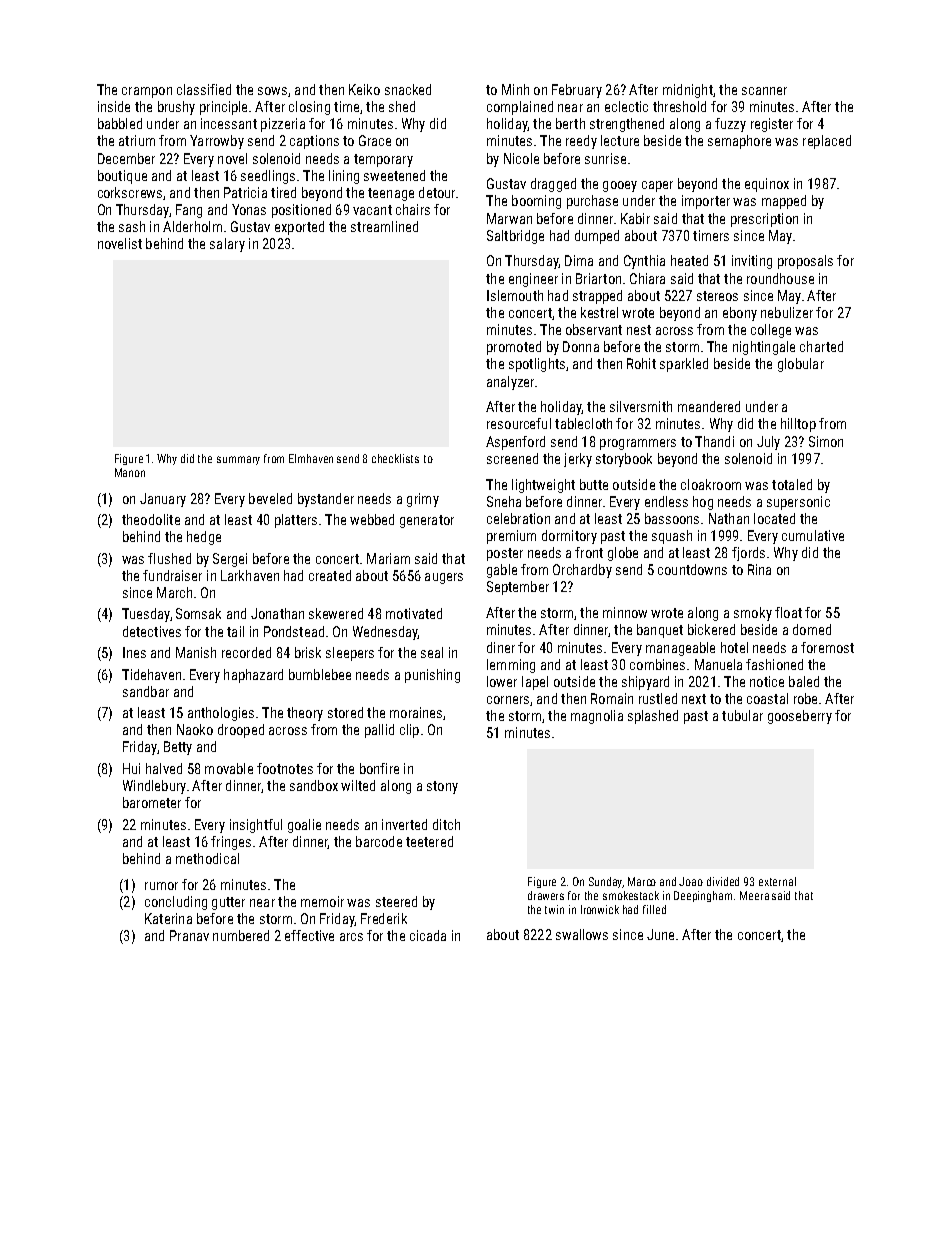 The image size is (952, 1233). What do you see at coordinates (309, 935) in the screenshot?
I see `effective` at bounding box center [309, 935].
